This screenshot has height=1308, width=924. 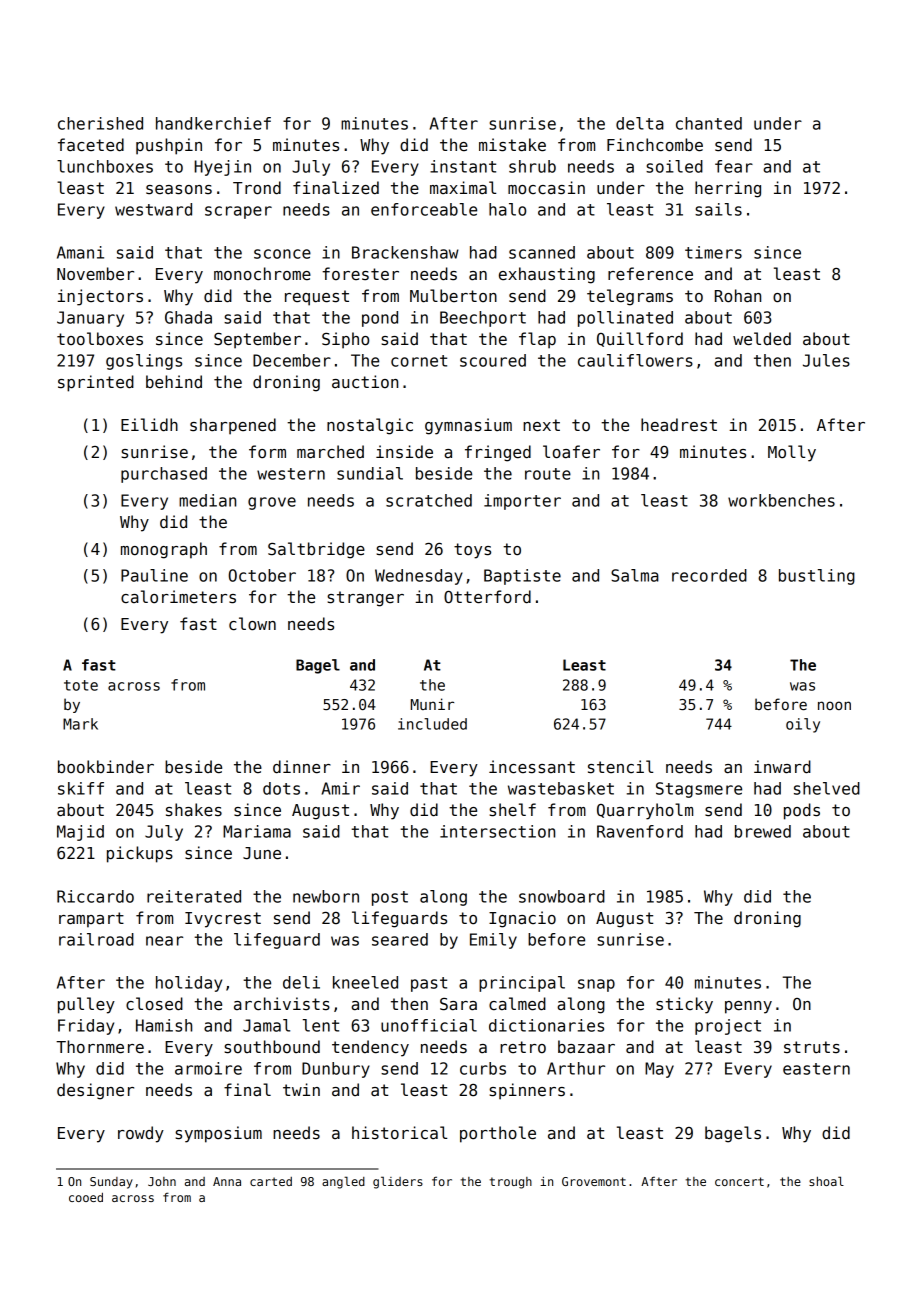 I want to click on porthole, so click(x=498, y=1134).
